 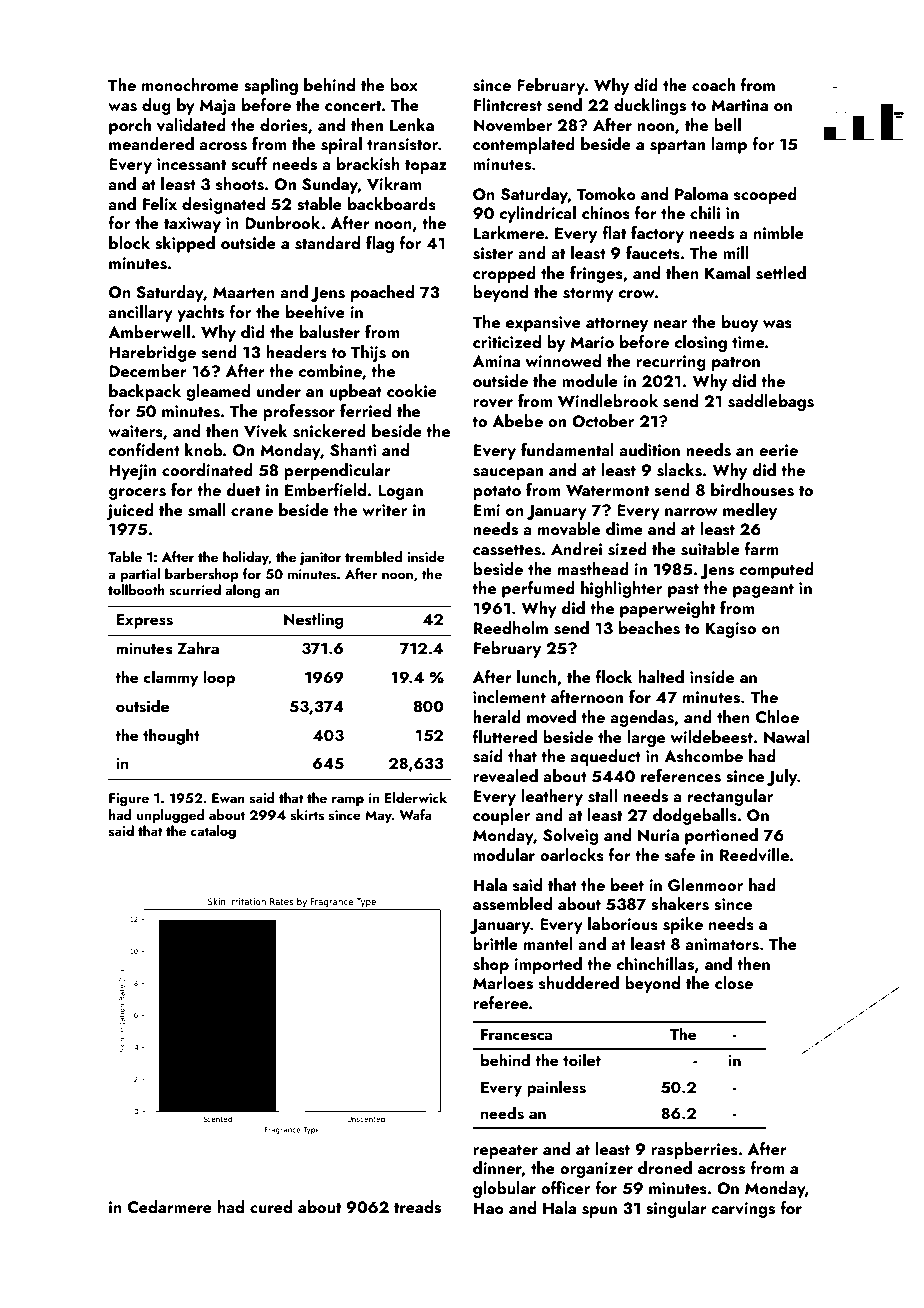 What do you see at coordinates (569, 528) in the screenshot?
I see `movable` at bounding box center [569, 528].
